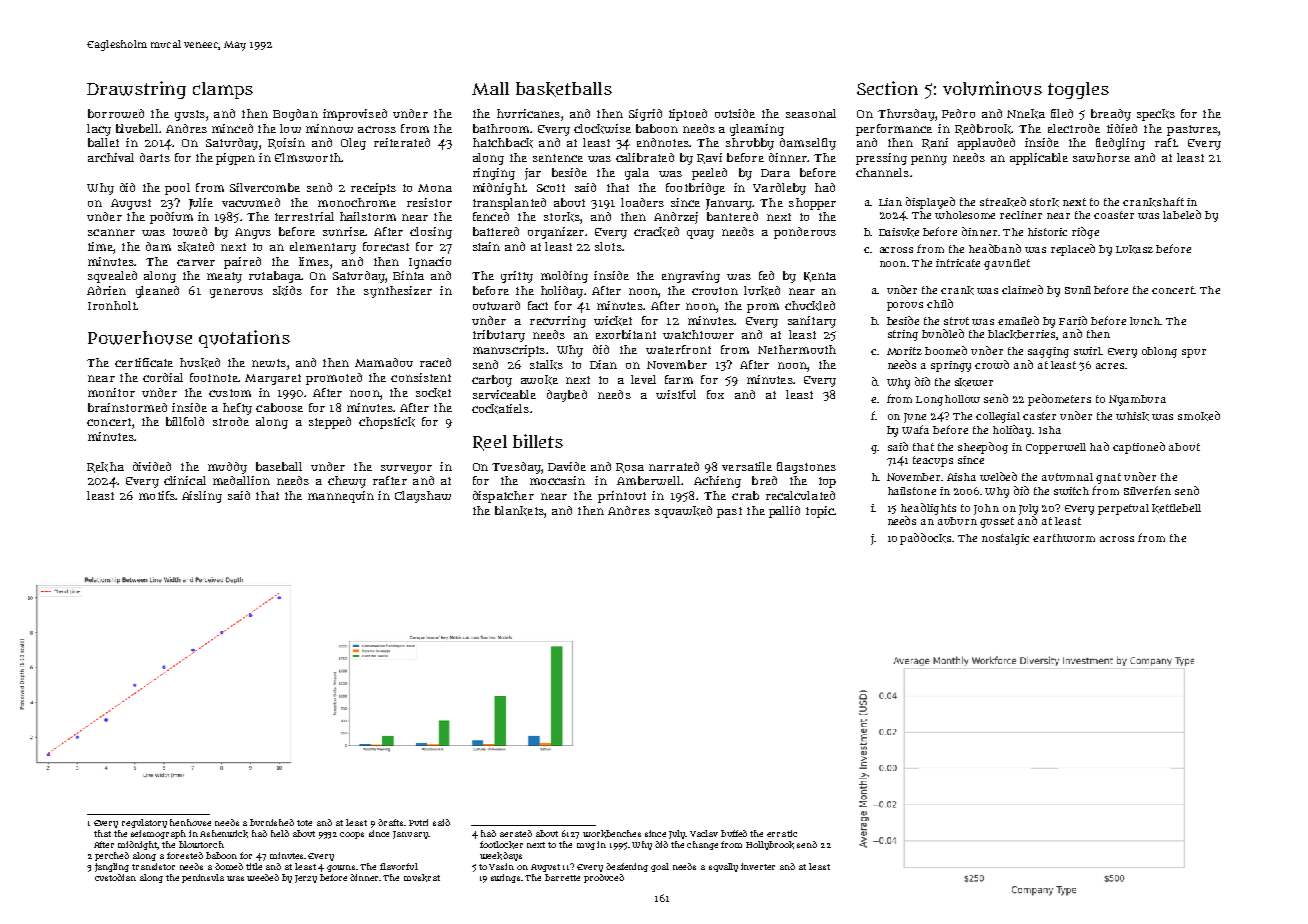 The height and width of the image is (924, 1308). What do you see at coordinates (355, 115) in the image?
I see `improvised` at bounding box center [355, 115].
